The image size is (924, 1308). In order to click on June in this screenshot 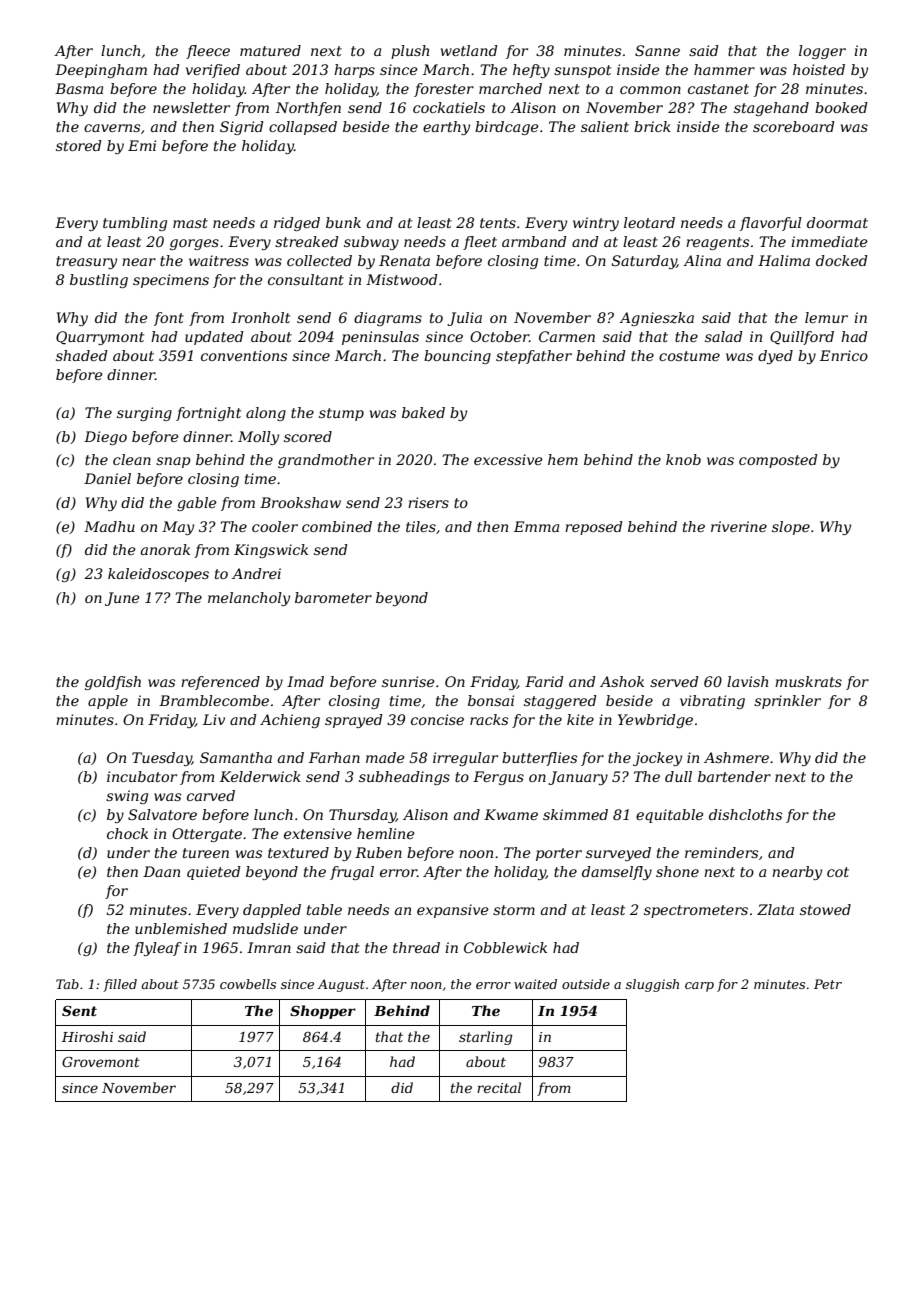, I will do `click(122, 599)`.
